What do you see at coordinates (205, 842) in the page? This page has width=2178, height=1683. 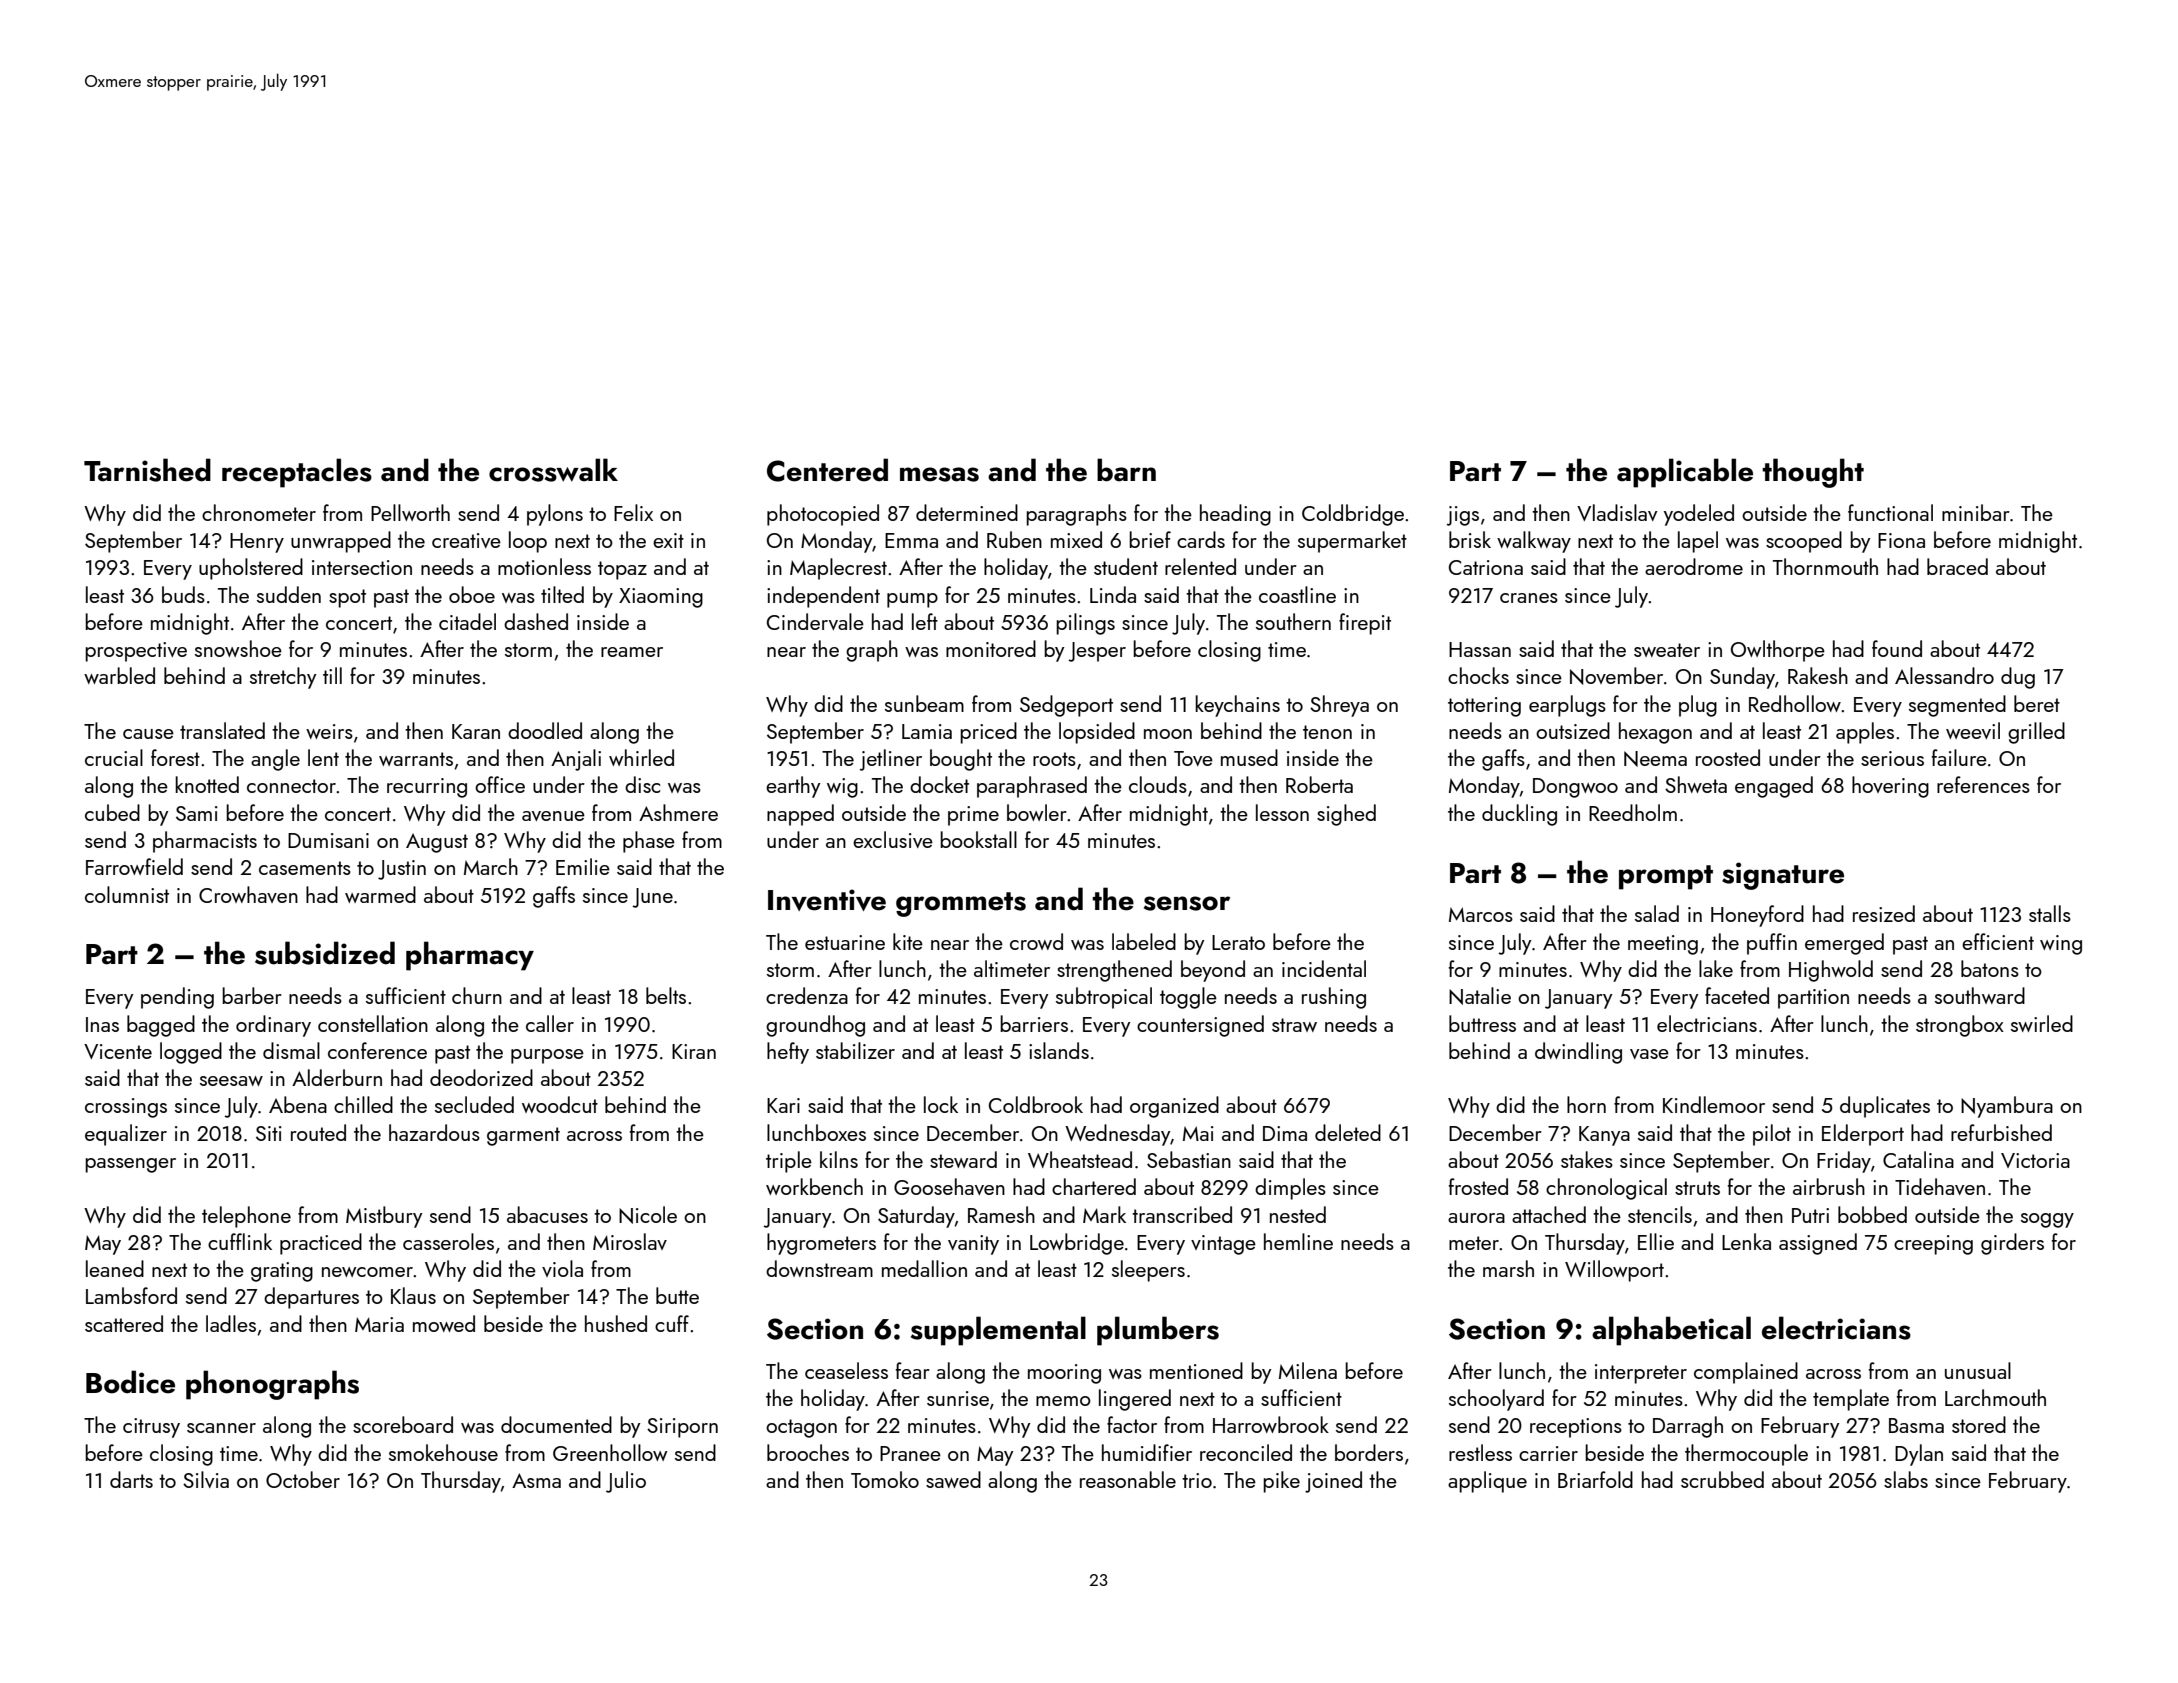 I see `pharmacists` at bounding box center [205, 842].
